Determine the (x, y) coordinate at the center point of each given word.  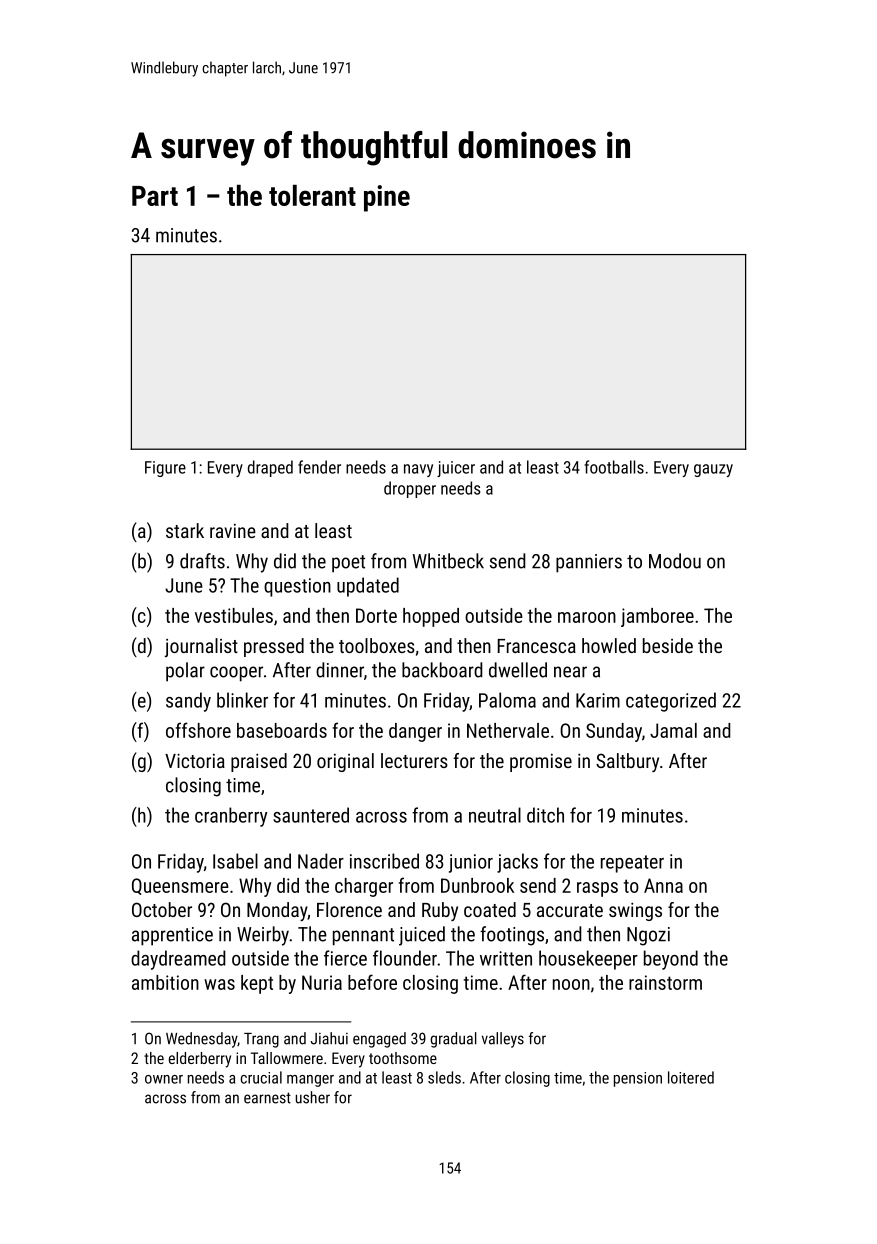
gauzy (713, 470)
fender (319, 467)
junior (471, 863)
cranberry (231, 817)
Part (155, 196)
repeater (632, 864)
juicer (456, 469)
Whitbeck (448, 561)
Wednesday (201, 1040)
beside (668, 645)
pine (387, 198)
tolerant (312, 195)
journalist (201, 647)
